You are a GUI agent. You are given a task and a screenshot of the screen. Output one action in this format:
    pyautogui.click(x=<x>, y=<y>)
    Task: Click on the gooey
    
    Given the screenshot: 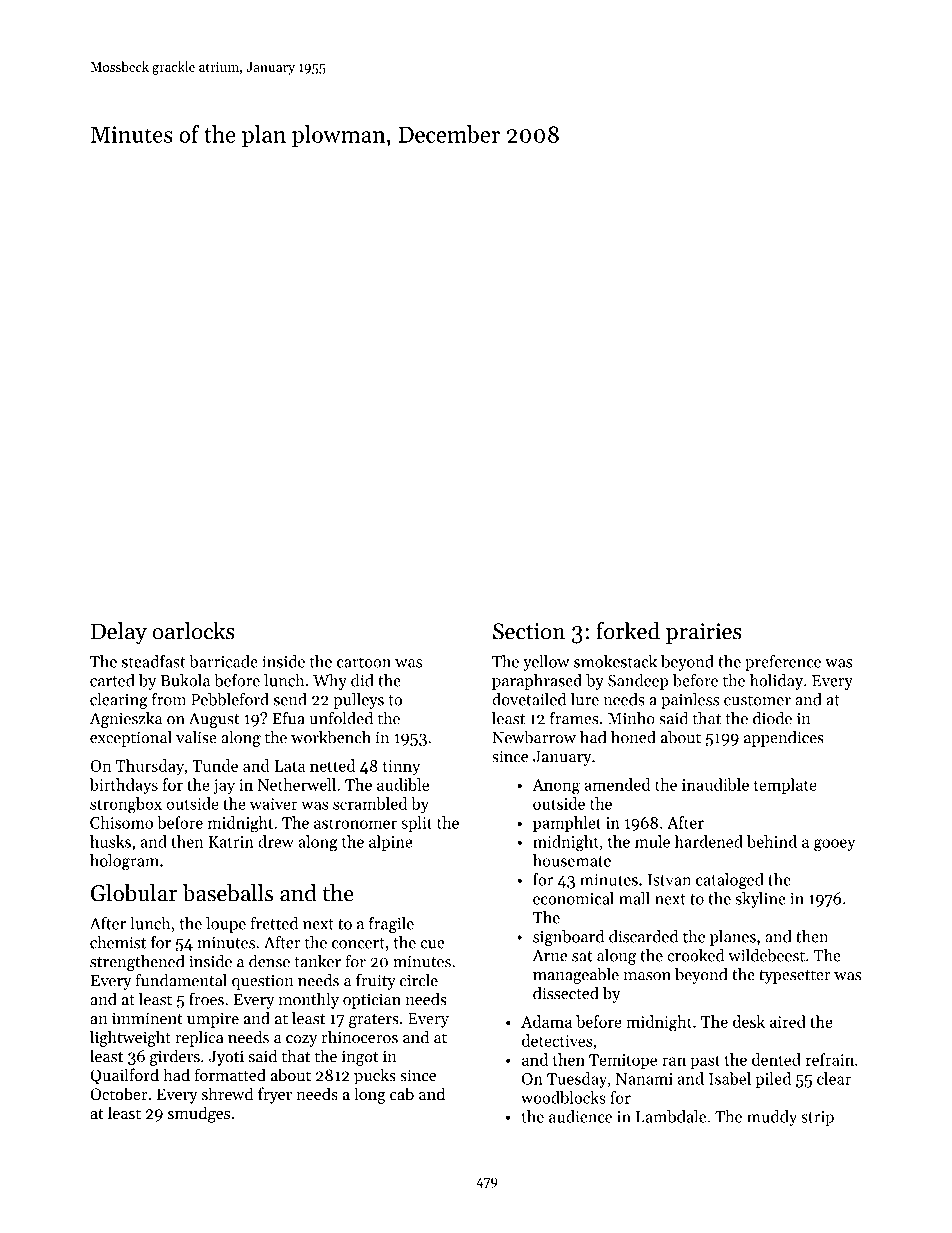 What is the action you would take?
    pyautogui.click(x=834, y=845)
